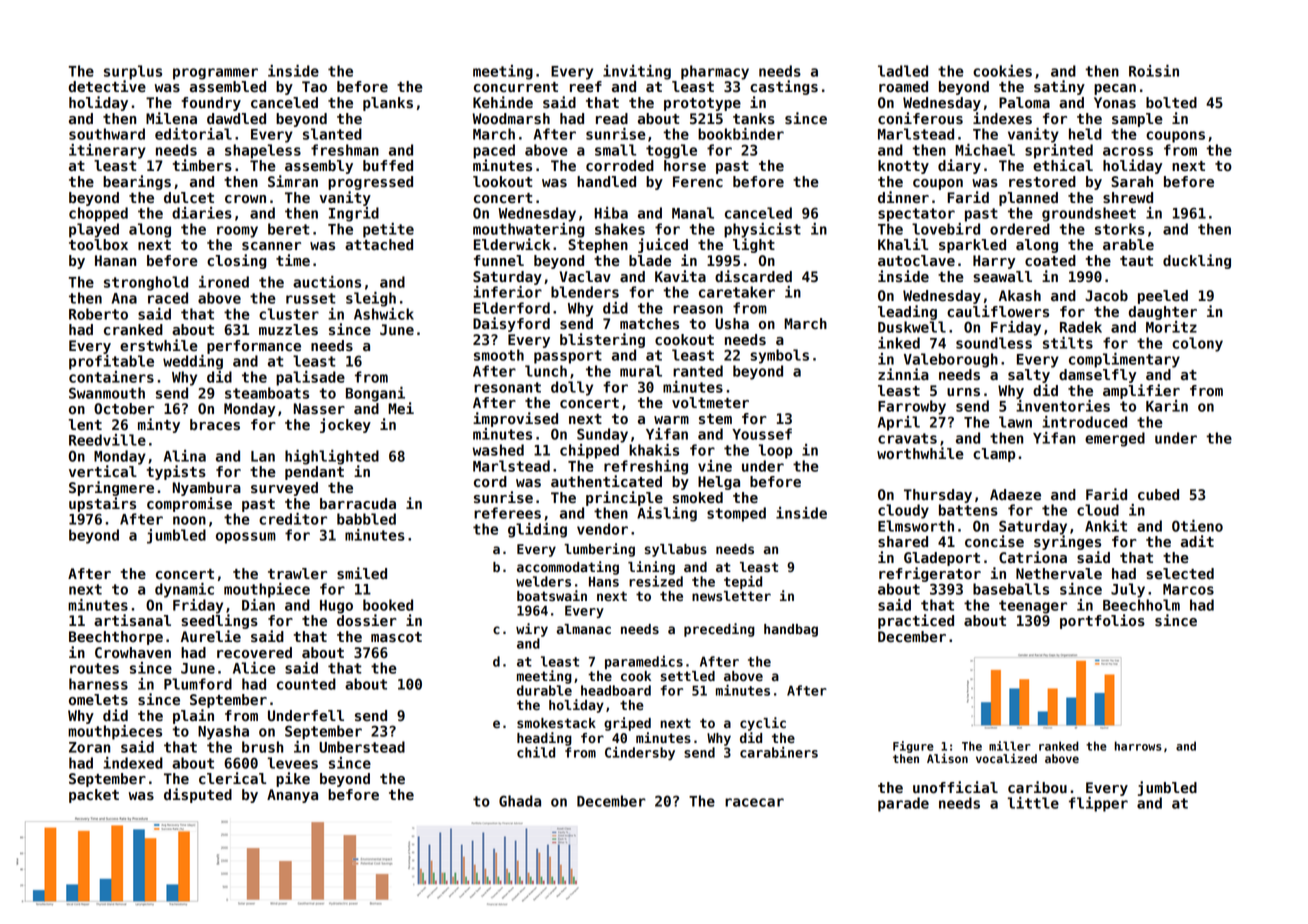 The width and height of the screenshot is (1308, 924). What do you see at coordinates (754, 802) in the screenshot?
I see `racecar` at bounding box center [754, 802].
